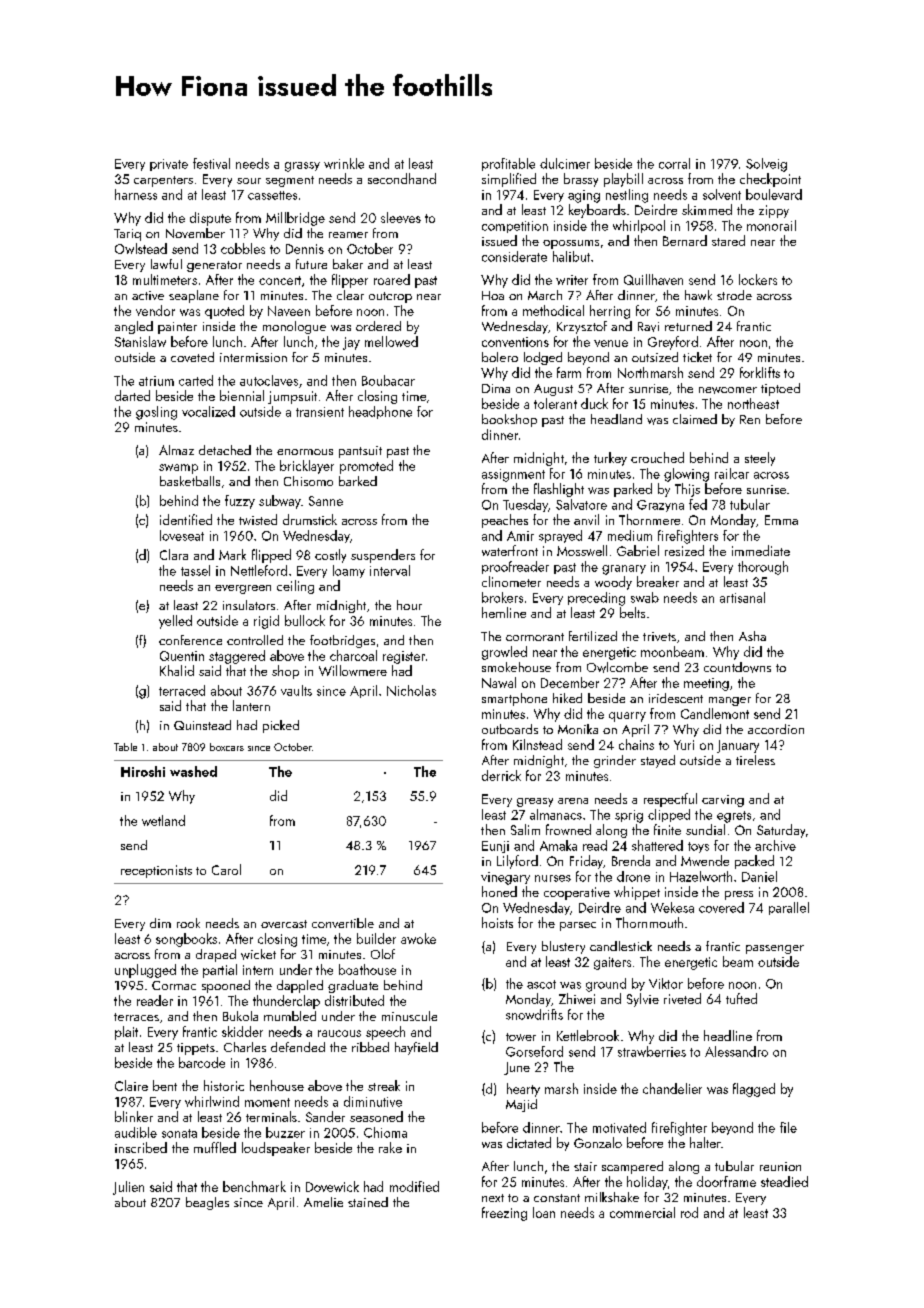 This screenshot has height=1308, width=924. Describe the element at coordinates (577, 893) in the screenshot. I see `cooperative` at that location.
